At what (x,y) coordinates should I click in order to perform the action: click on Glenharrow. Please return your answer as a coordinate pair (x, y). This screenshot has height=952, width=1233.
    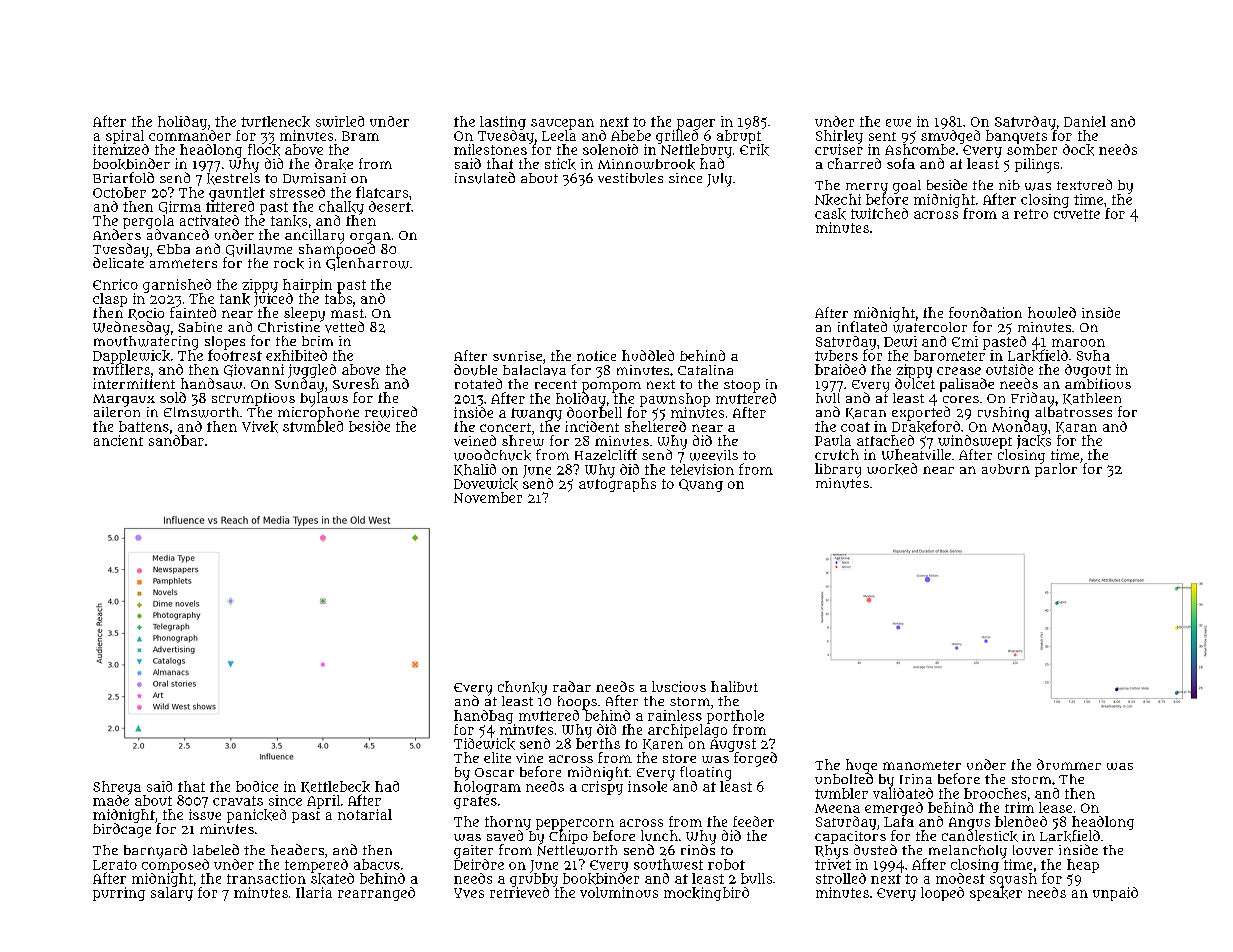
    Looking at the image, I should click on (367, 264).
